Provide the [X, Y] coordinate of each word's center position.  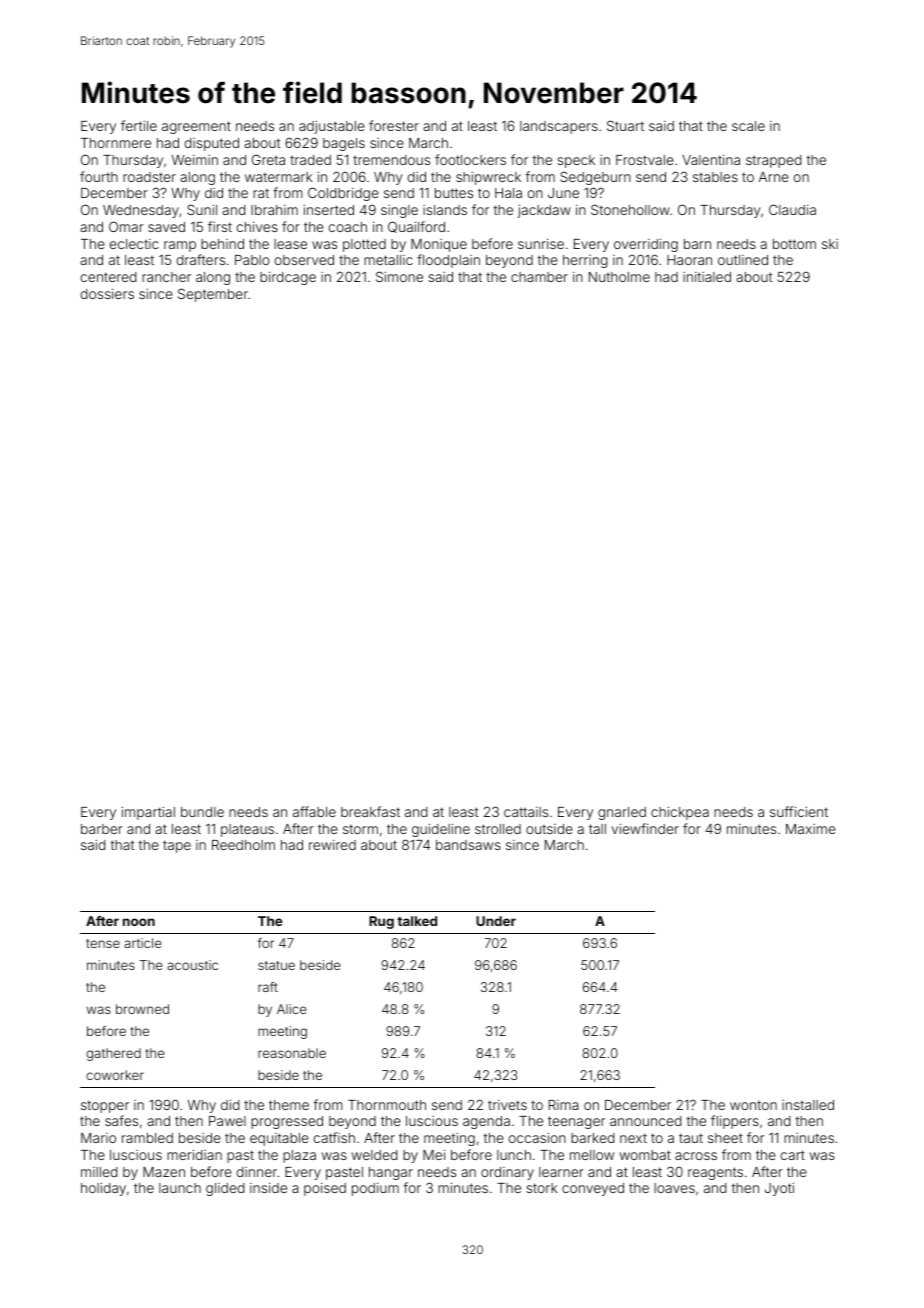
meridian [194, 1154]
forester [394, 125]
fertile [139, 125]
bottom [794, 244]
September [213, 295]
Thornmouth [387, 1105]
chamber [539, 277]
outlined [743, 260]
